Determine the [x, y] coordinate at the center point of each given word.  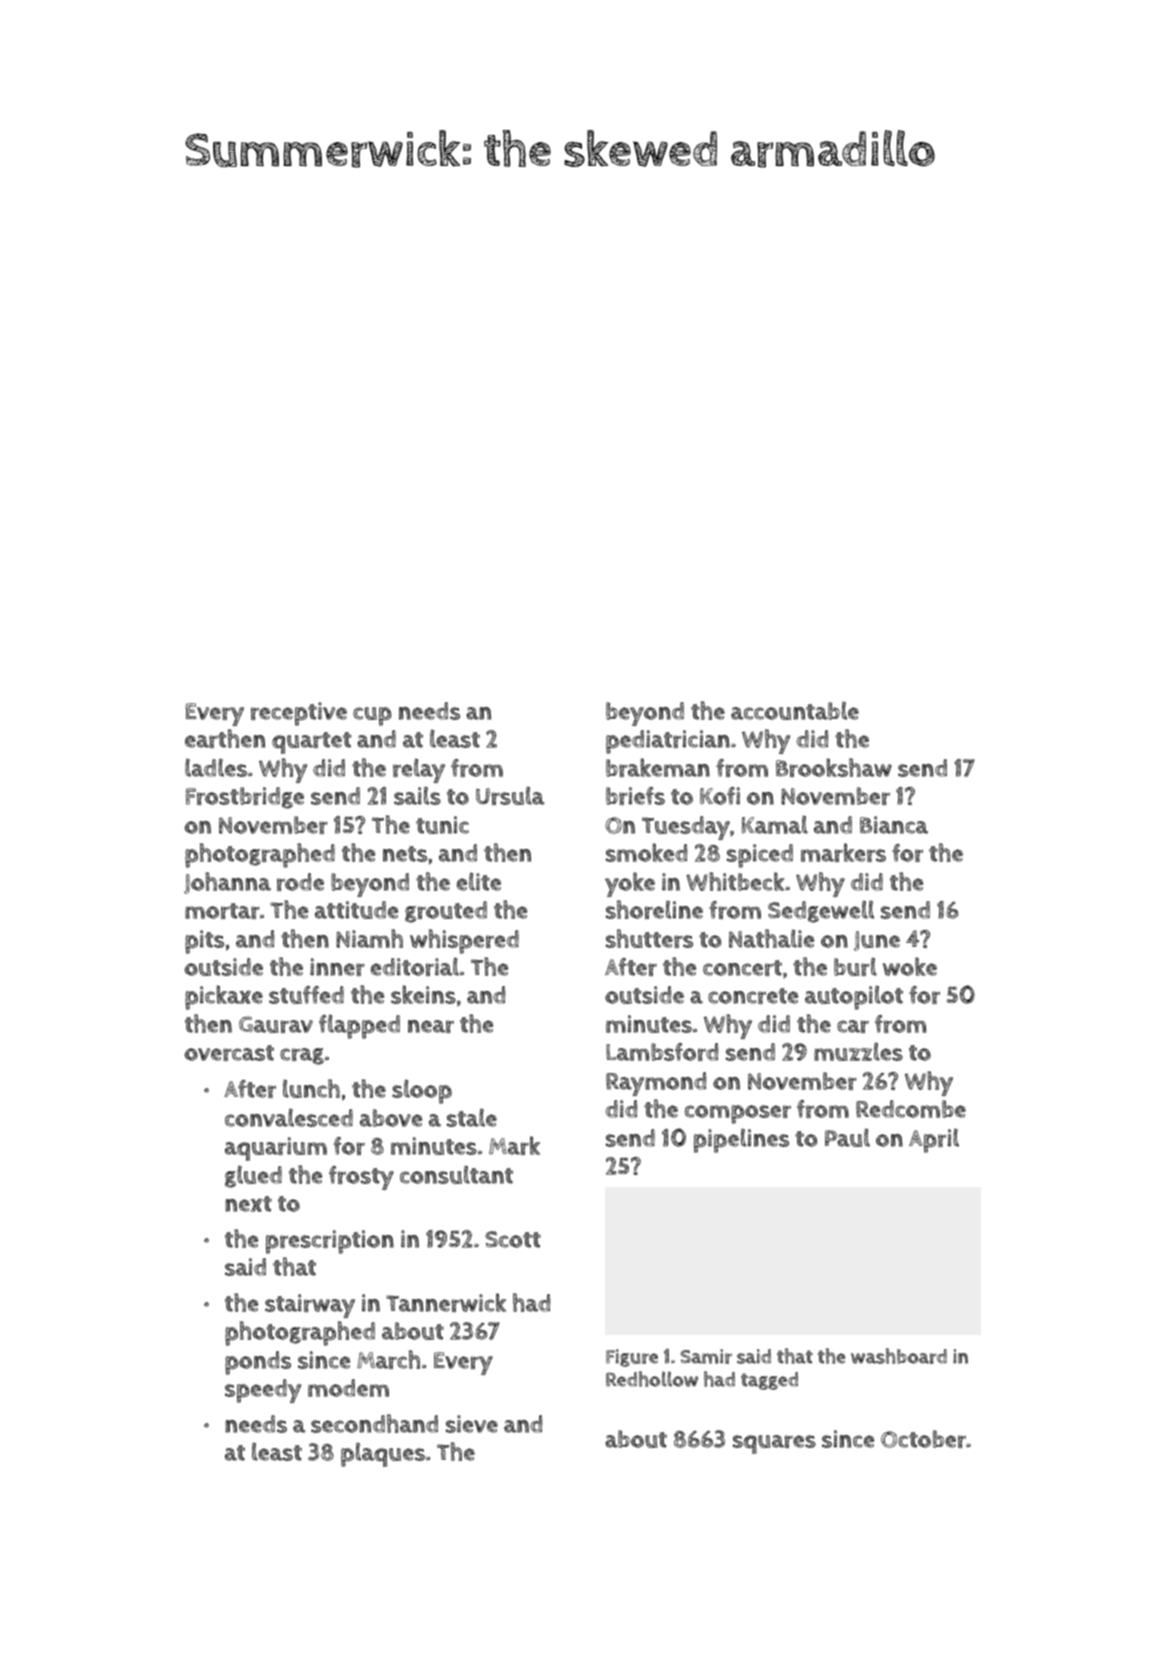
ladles [216, 767]
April [934, 1140]
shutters [649, 938]
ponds [258, 1363]
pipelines [741, 1140]
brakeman [658, 767]
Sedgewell [821, 911]
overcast [229, 1053]
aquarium [276, 1149]
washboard [899, 1356]
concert [742, 968]
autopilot [854, 997]
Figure [632, 1358]
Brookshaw [834, 767]
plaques [383, 1454]
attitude [356, 910]
